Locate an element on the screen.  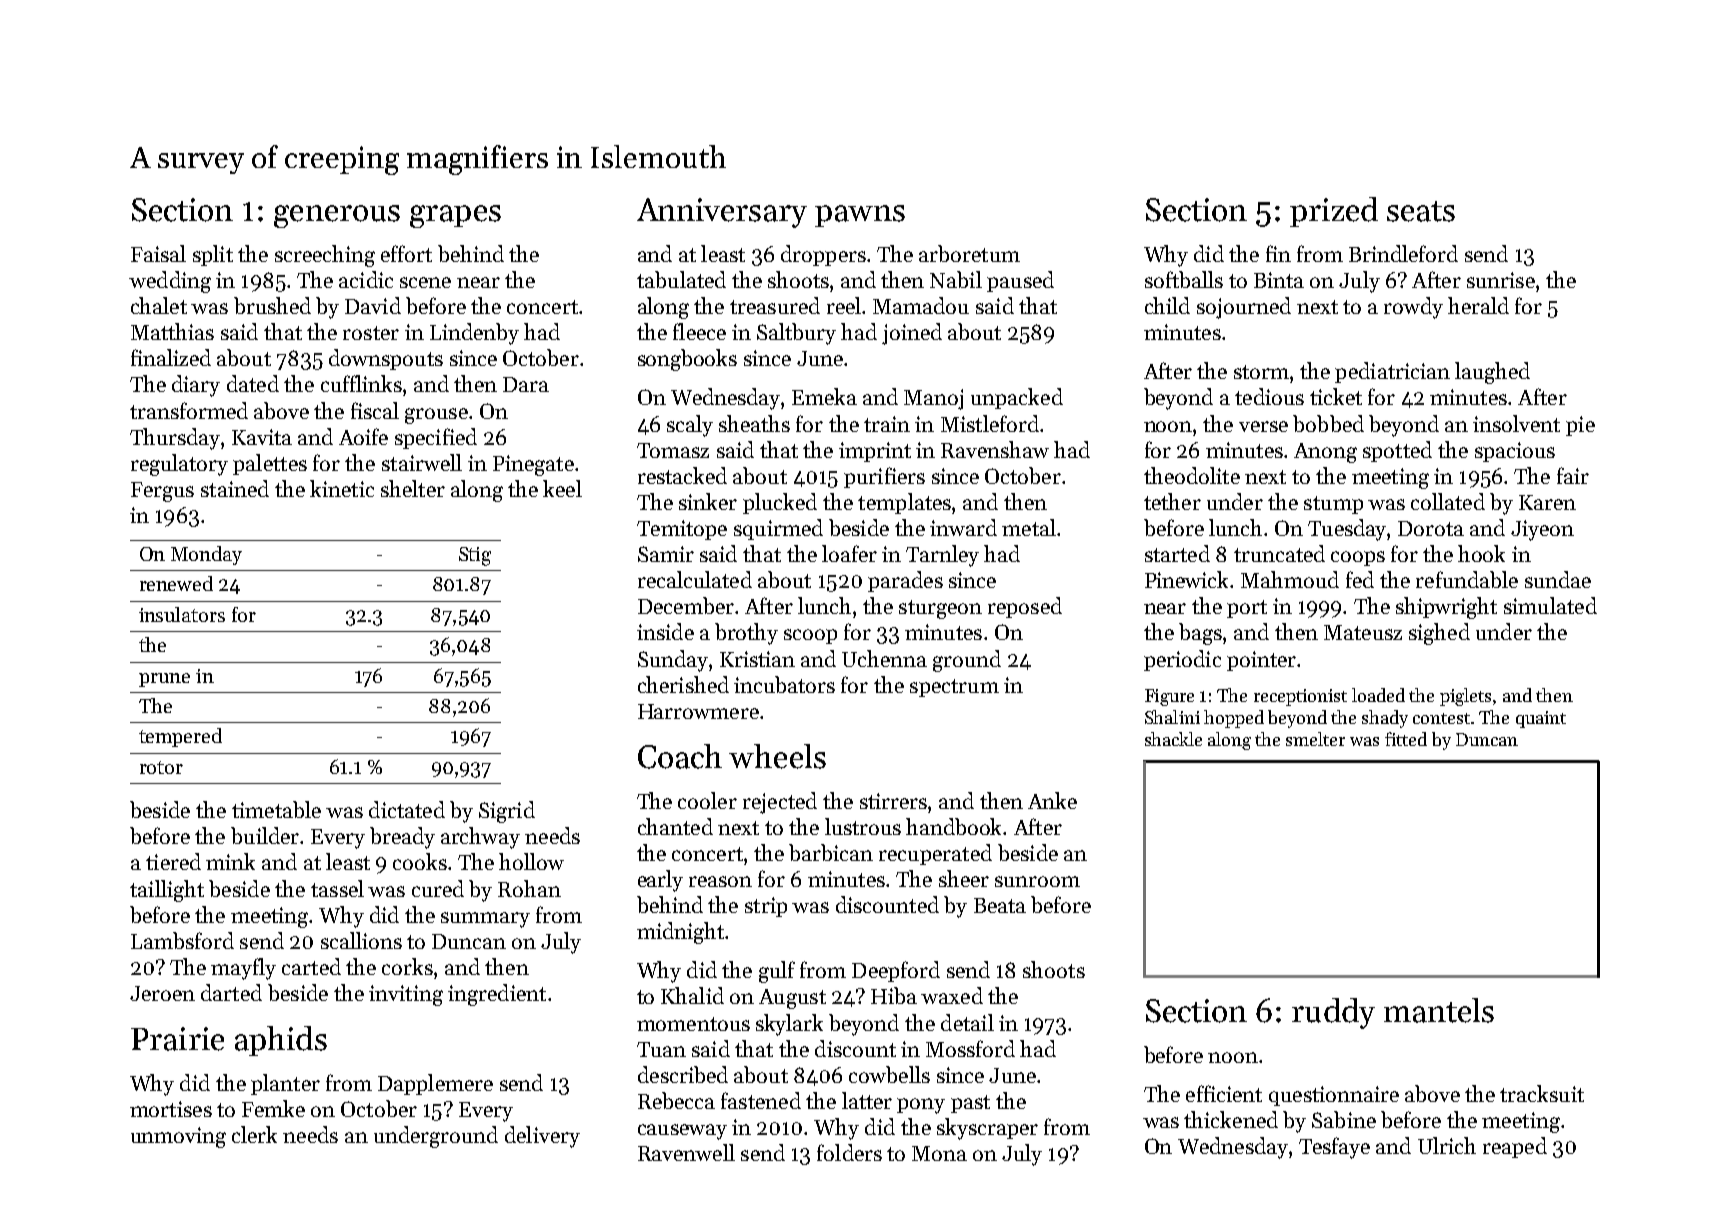
storm is located at coordinates (1261, 372).
